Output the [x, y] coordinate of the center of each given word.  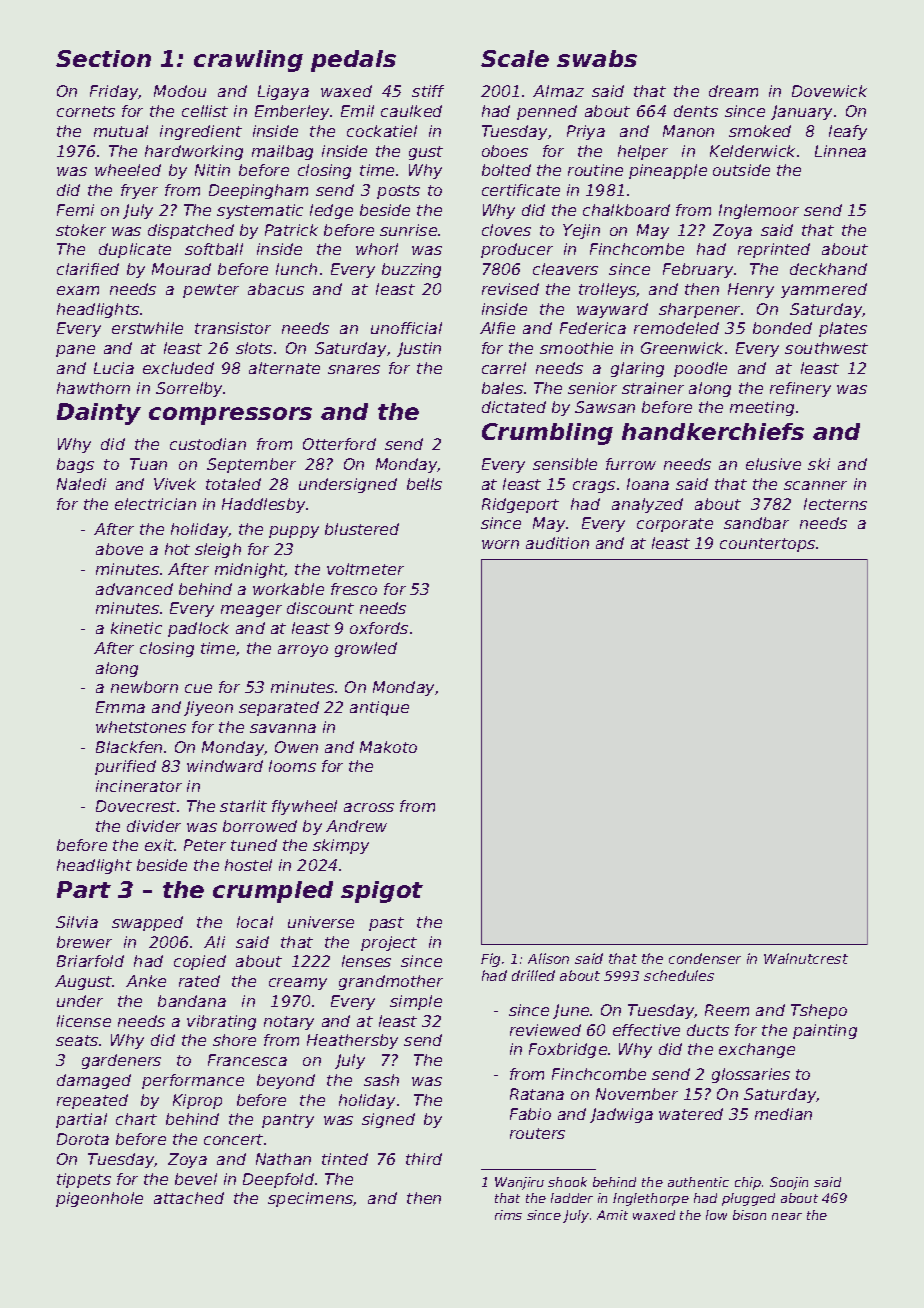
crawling [248, 61]
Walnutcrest [806, 958]
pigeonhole [99, 1199]
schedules [679, 975]
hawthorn [93, 388]
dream [733, 91]
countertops [767, 545]
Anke [146, 981]
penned [547, 112]
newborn [144, 687]
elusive [773, 464]
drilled [533, 975]
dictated [514, 407]
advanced [134, 589]
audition [557, 543]
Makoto [388, 747]
